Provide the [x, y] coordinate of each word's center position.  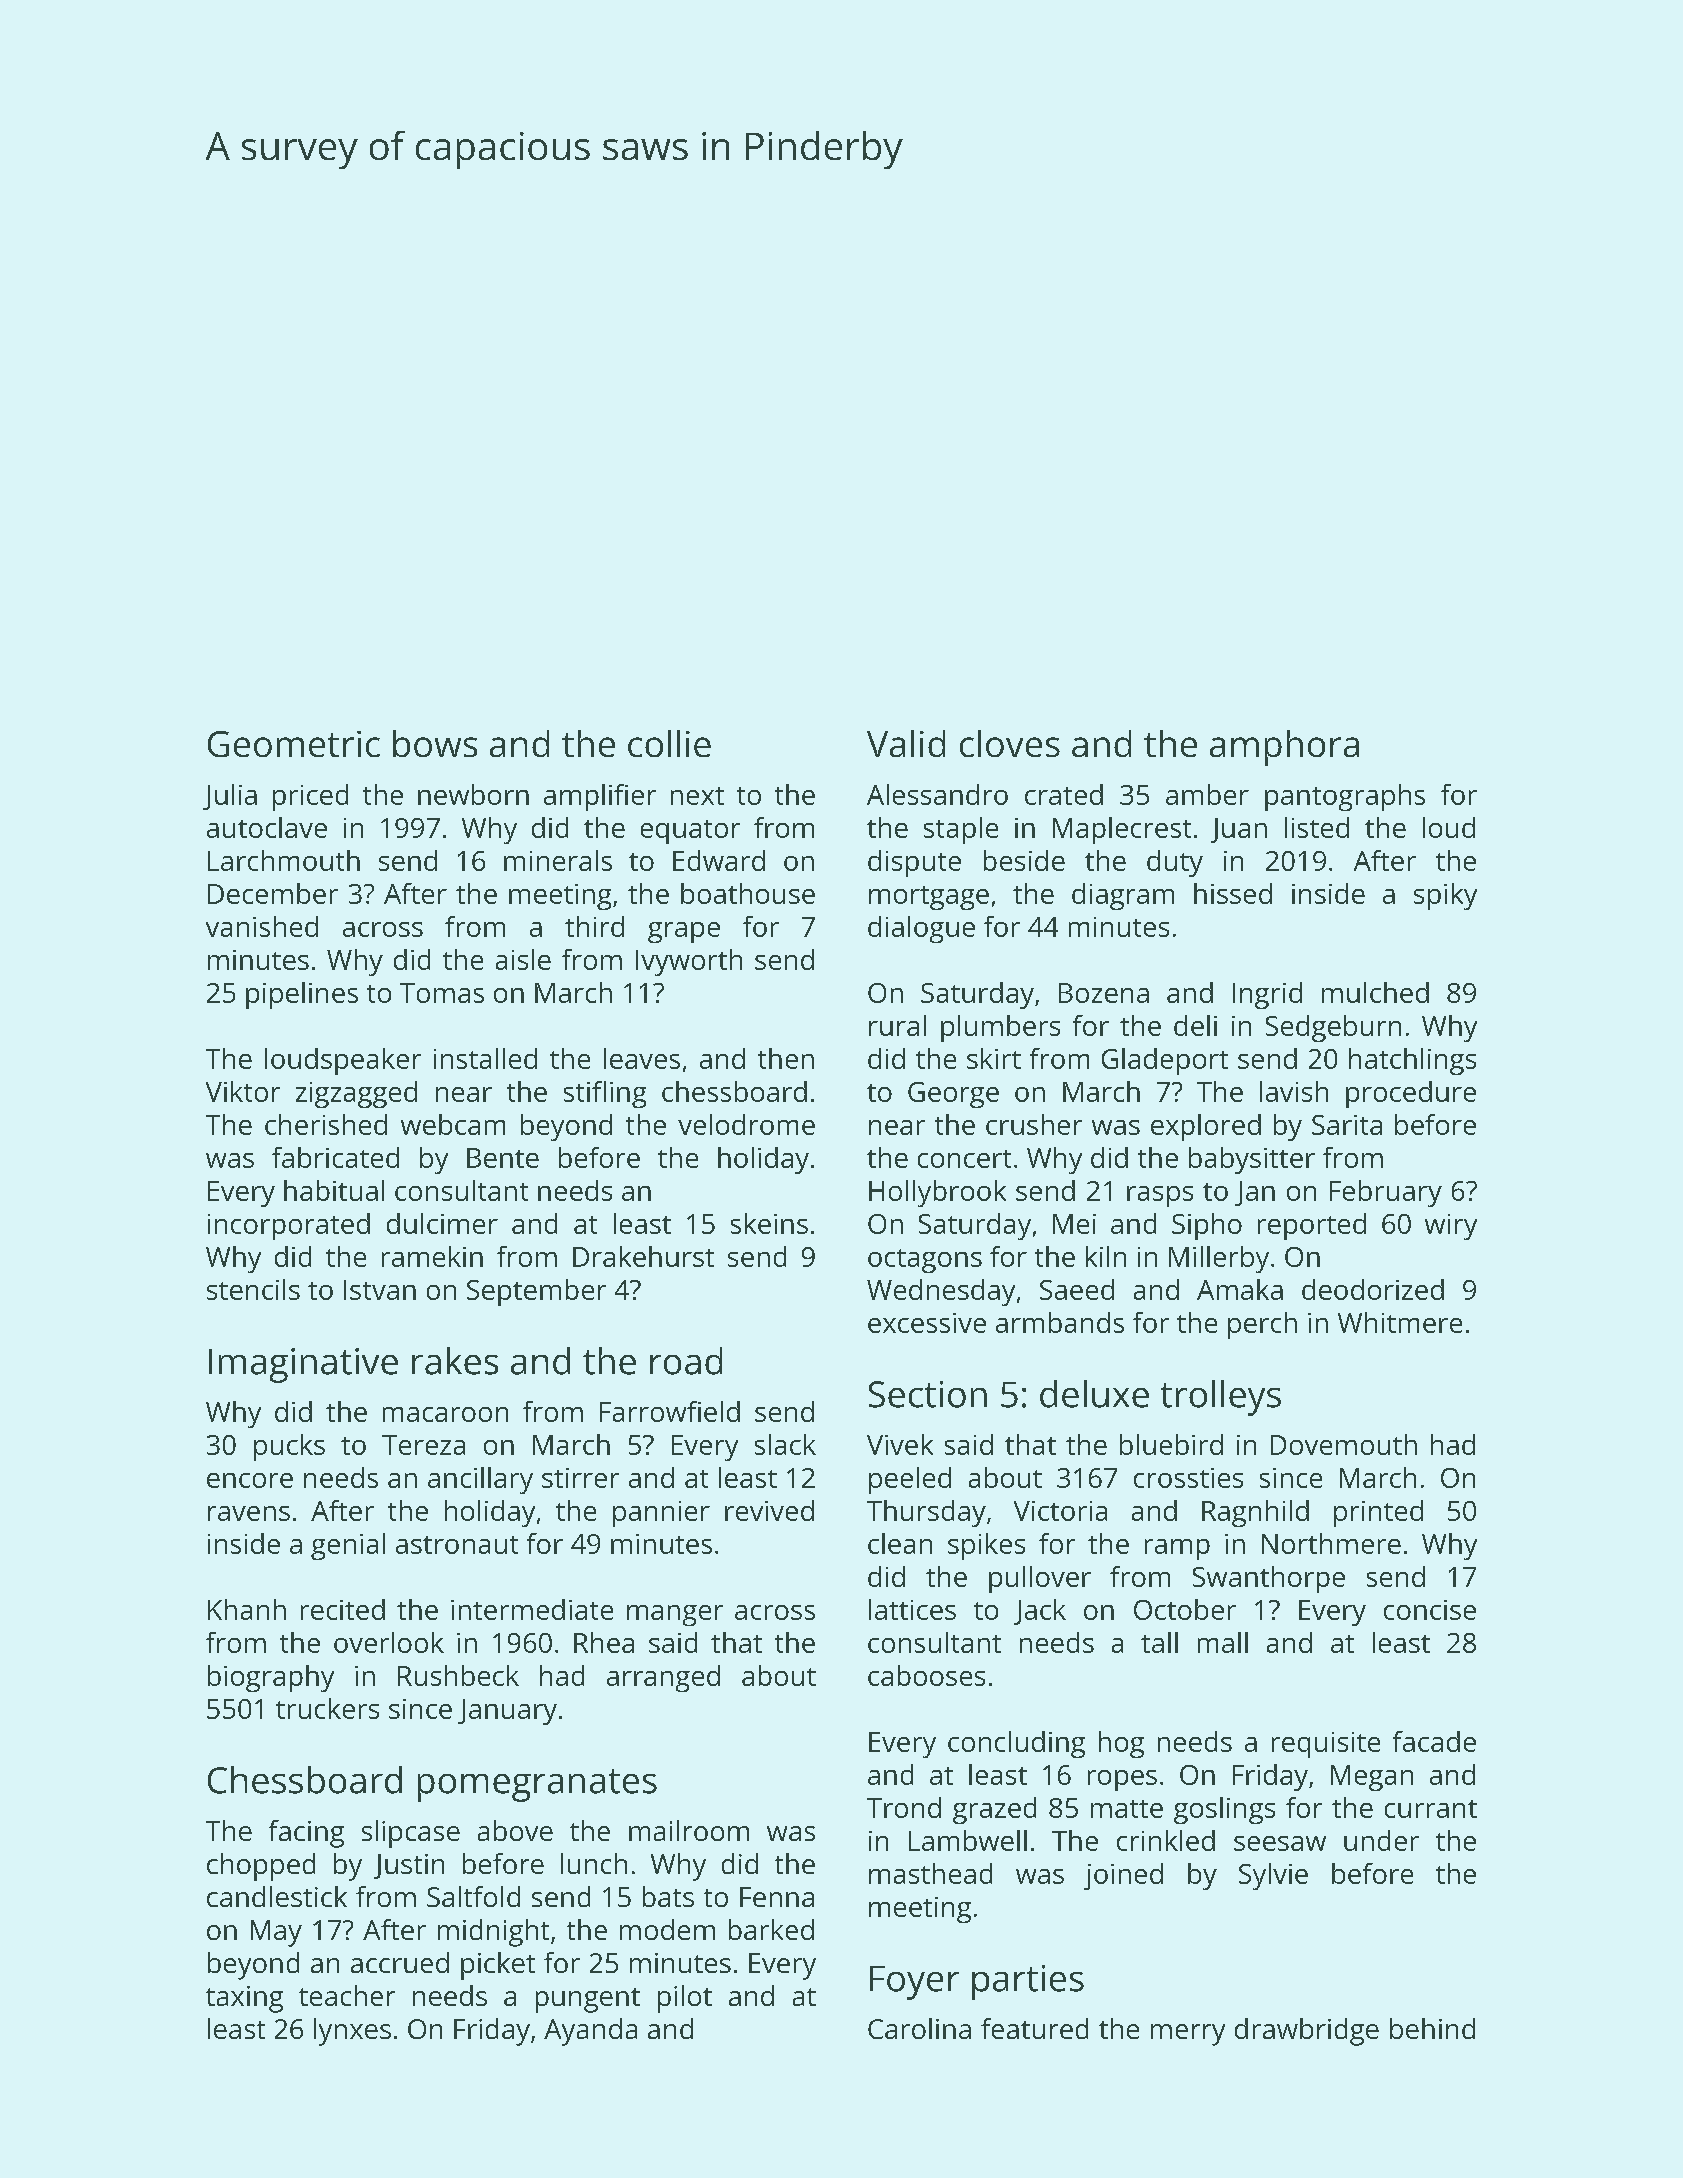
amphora [1284, 748]
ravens [249, 1513]
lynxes [352, 2032]
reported [1312, 1226]
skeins [769, 1223]
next [697, 796]
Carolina [919, 2028]
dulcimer [442, 1223]
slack [785, 1444]
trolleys [1221, 1398]
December [273, 893]
